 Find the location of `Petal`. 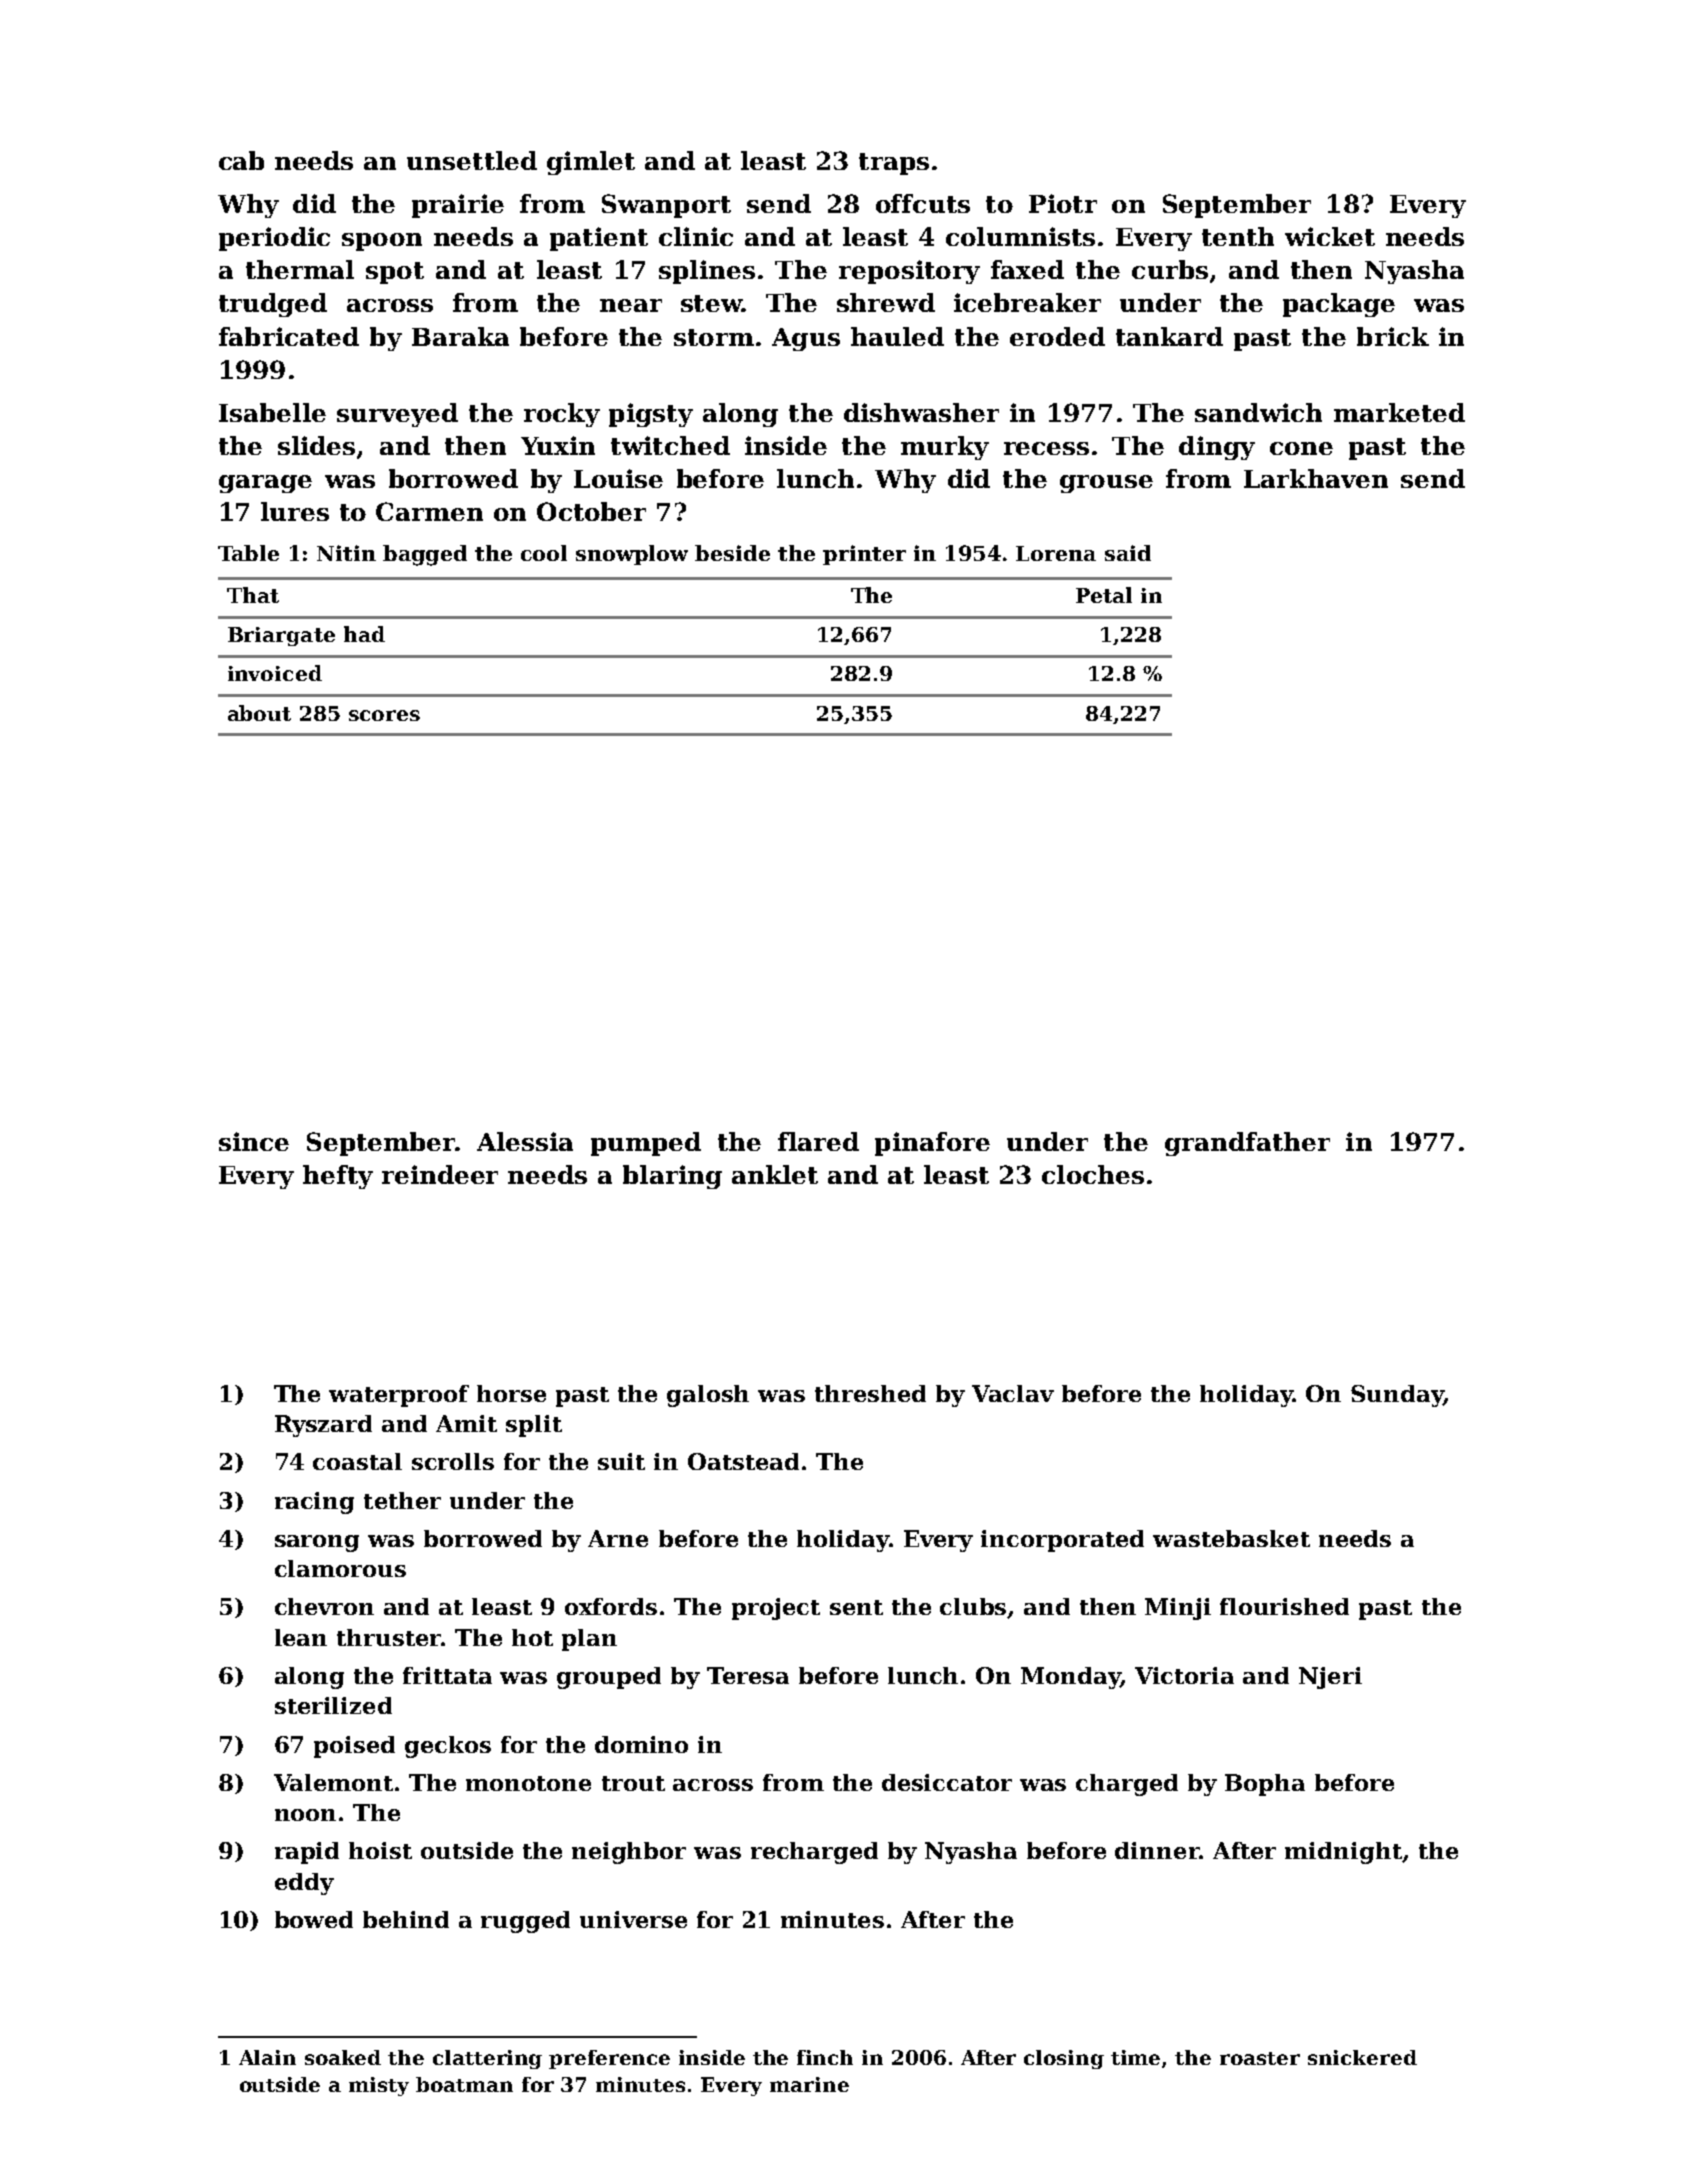

Petal is located at coordinates (1104, 595).
